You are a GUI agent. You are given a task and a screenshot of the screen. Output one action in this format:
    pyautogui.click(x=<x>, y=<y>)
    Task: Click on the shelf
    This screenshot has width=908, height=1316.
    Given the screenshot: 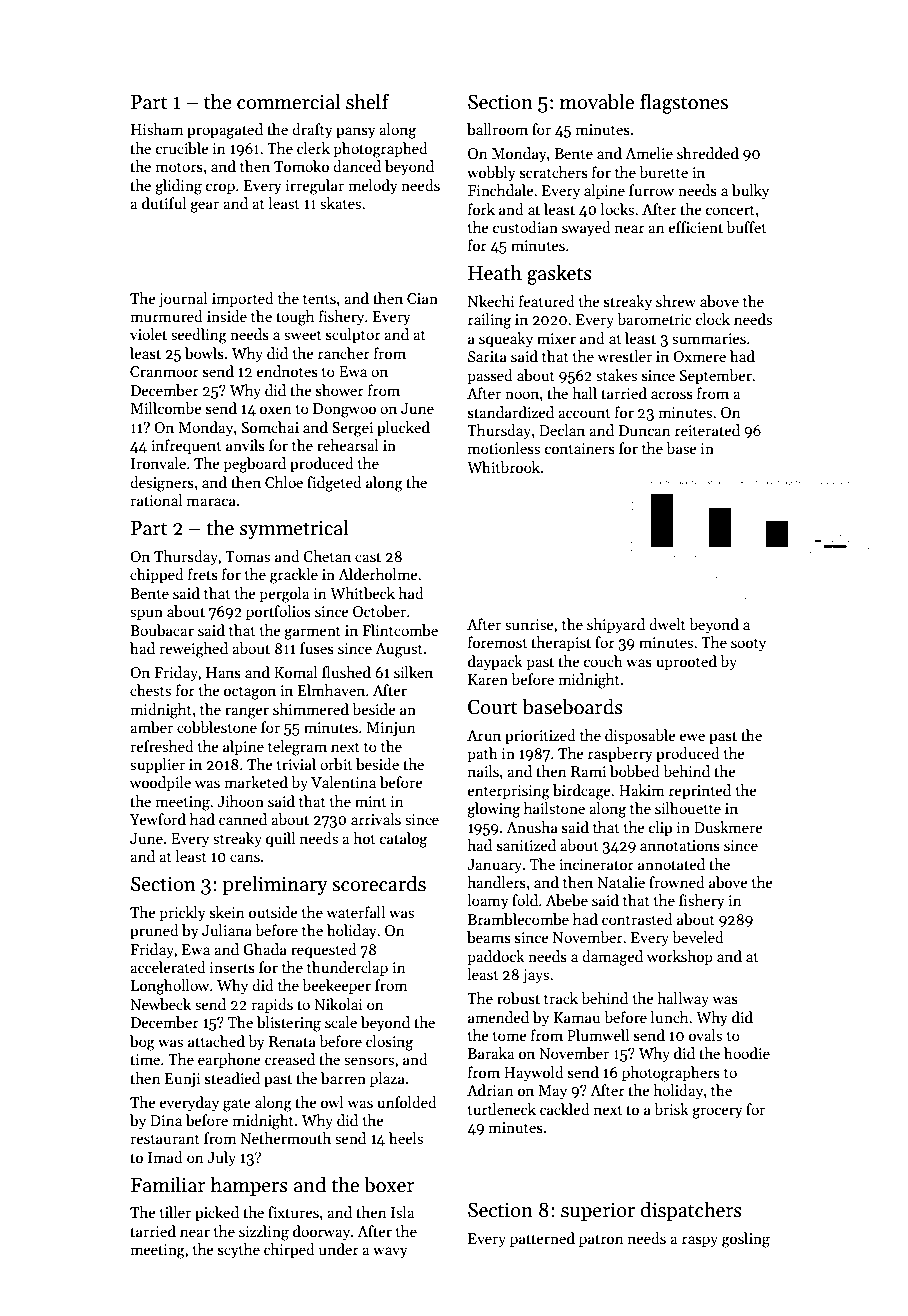 What is the action you would take?
    pyautogui.click(x=367, y=101)
